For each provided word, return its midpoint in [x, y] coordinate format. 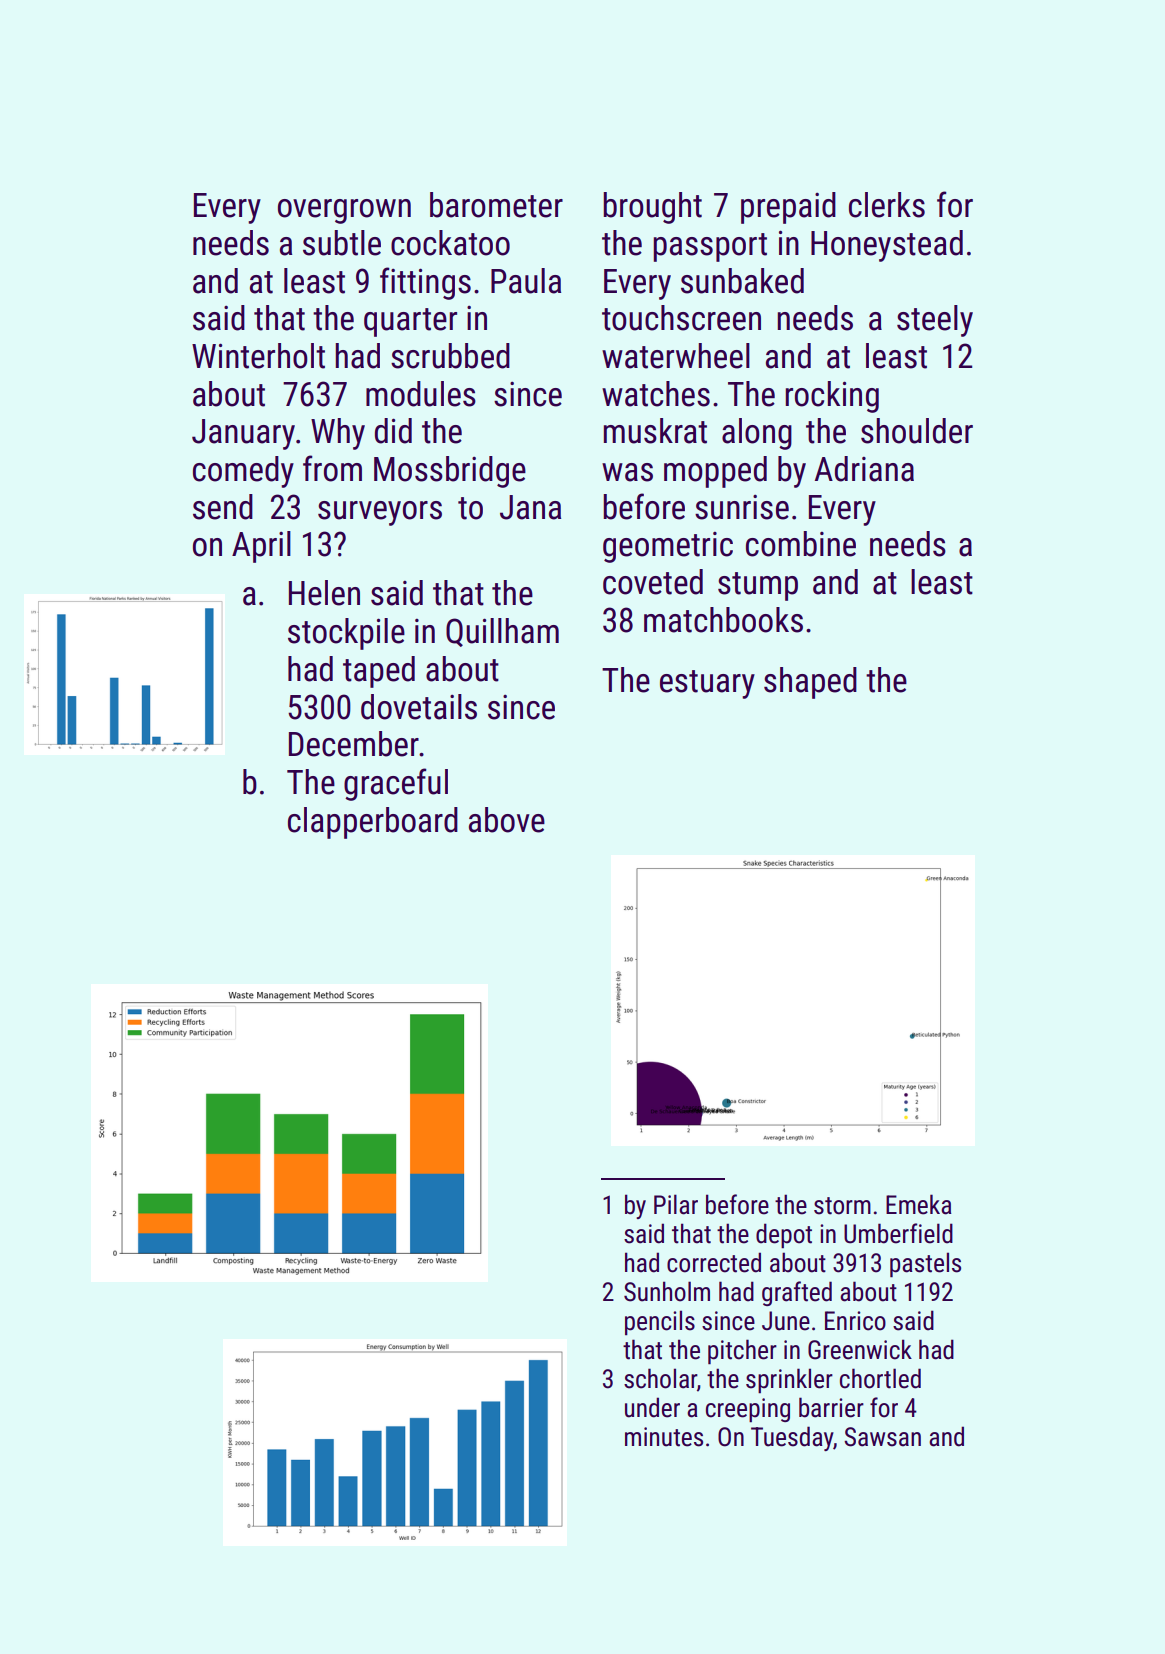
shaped [810, 683]
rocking [832, 397]
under [652, 1407]
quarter [410, 322]
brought [652, 208]
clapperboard [373, 823]
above [507, 820]
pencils [660, 1322]
